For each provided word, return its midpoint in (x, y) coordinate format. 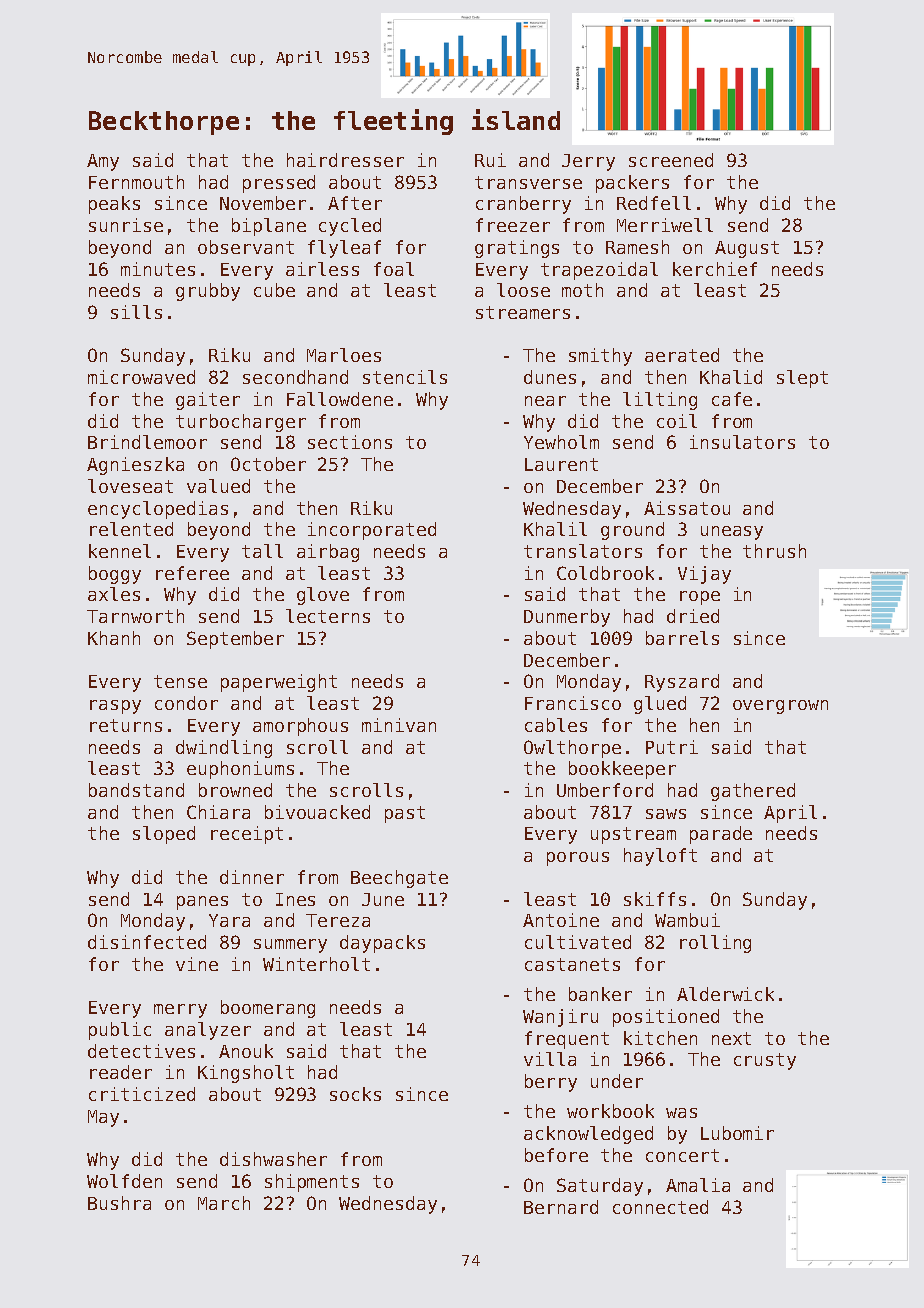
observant (246, 247)
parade (721, 835)
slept (802, 379)
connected (660, 1207)
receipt (247, 835)
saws (666, 814)
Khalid (731, 377)
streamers (523, 312)
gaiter (208, 401)
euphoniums (240, 770)
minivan (399, 725)
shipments (312, 1183)
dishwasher (273, 1159)
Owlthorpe (572, 749)
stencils (405, 377)
